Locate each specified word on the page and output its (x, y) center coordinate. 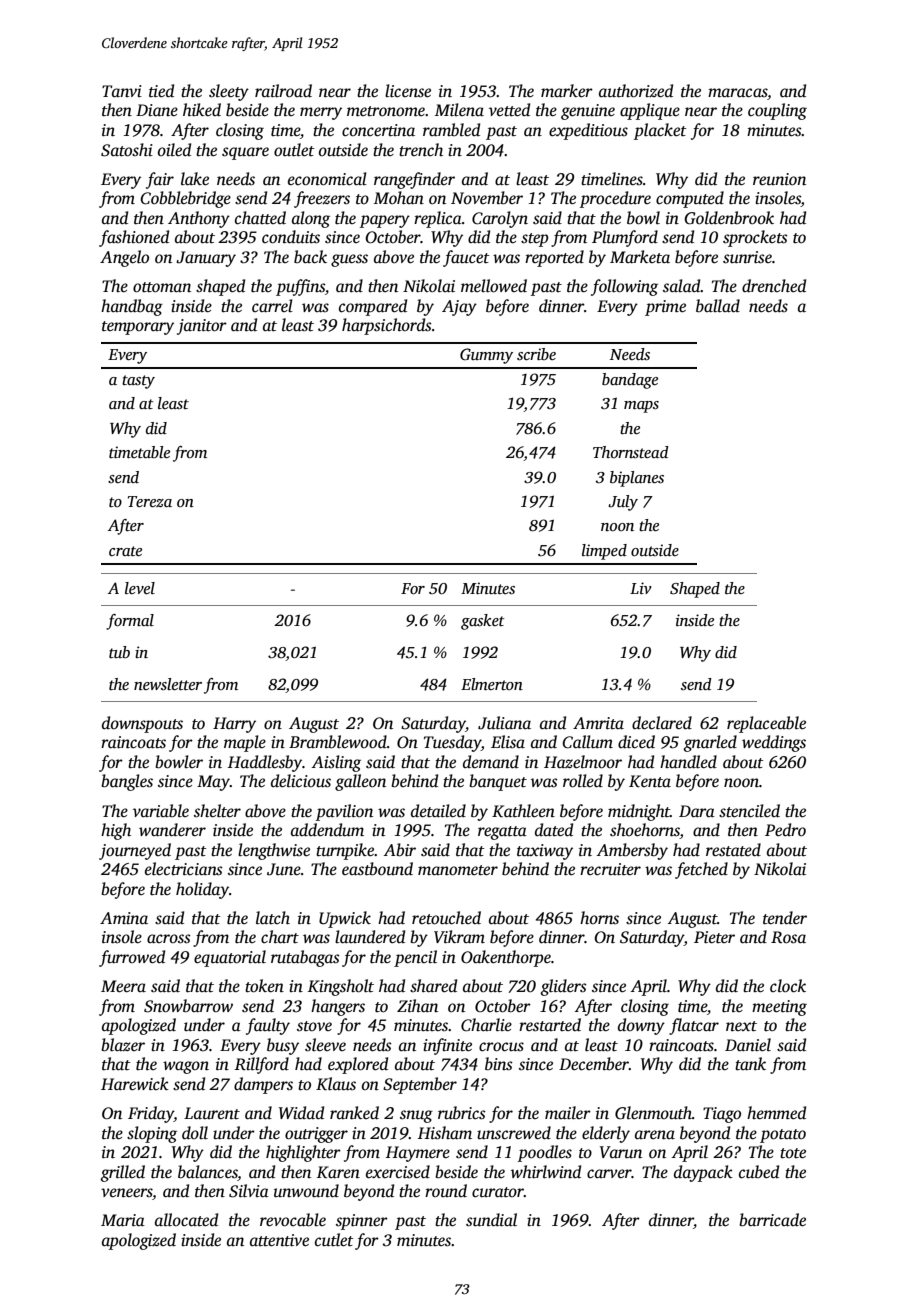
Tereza (150, 501)
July (623, 503)
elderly (606, 1134)
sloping (152, 1134)
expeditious (588, 131)
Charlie (486, 1025)
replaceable (766, 724)
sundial (491, 1220)
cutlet (334, 1240)
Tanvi (122, 91)
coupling (777, 111)
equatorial (230, 958)
